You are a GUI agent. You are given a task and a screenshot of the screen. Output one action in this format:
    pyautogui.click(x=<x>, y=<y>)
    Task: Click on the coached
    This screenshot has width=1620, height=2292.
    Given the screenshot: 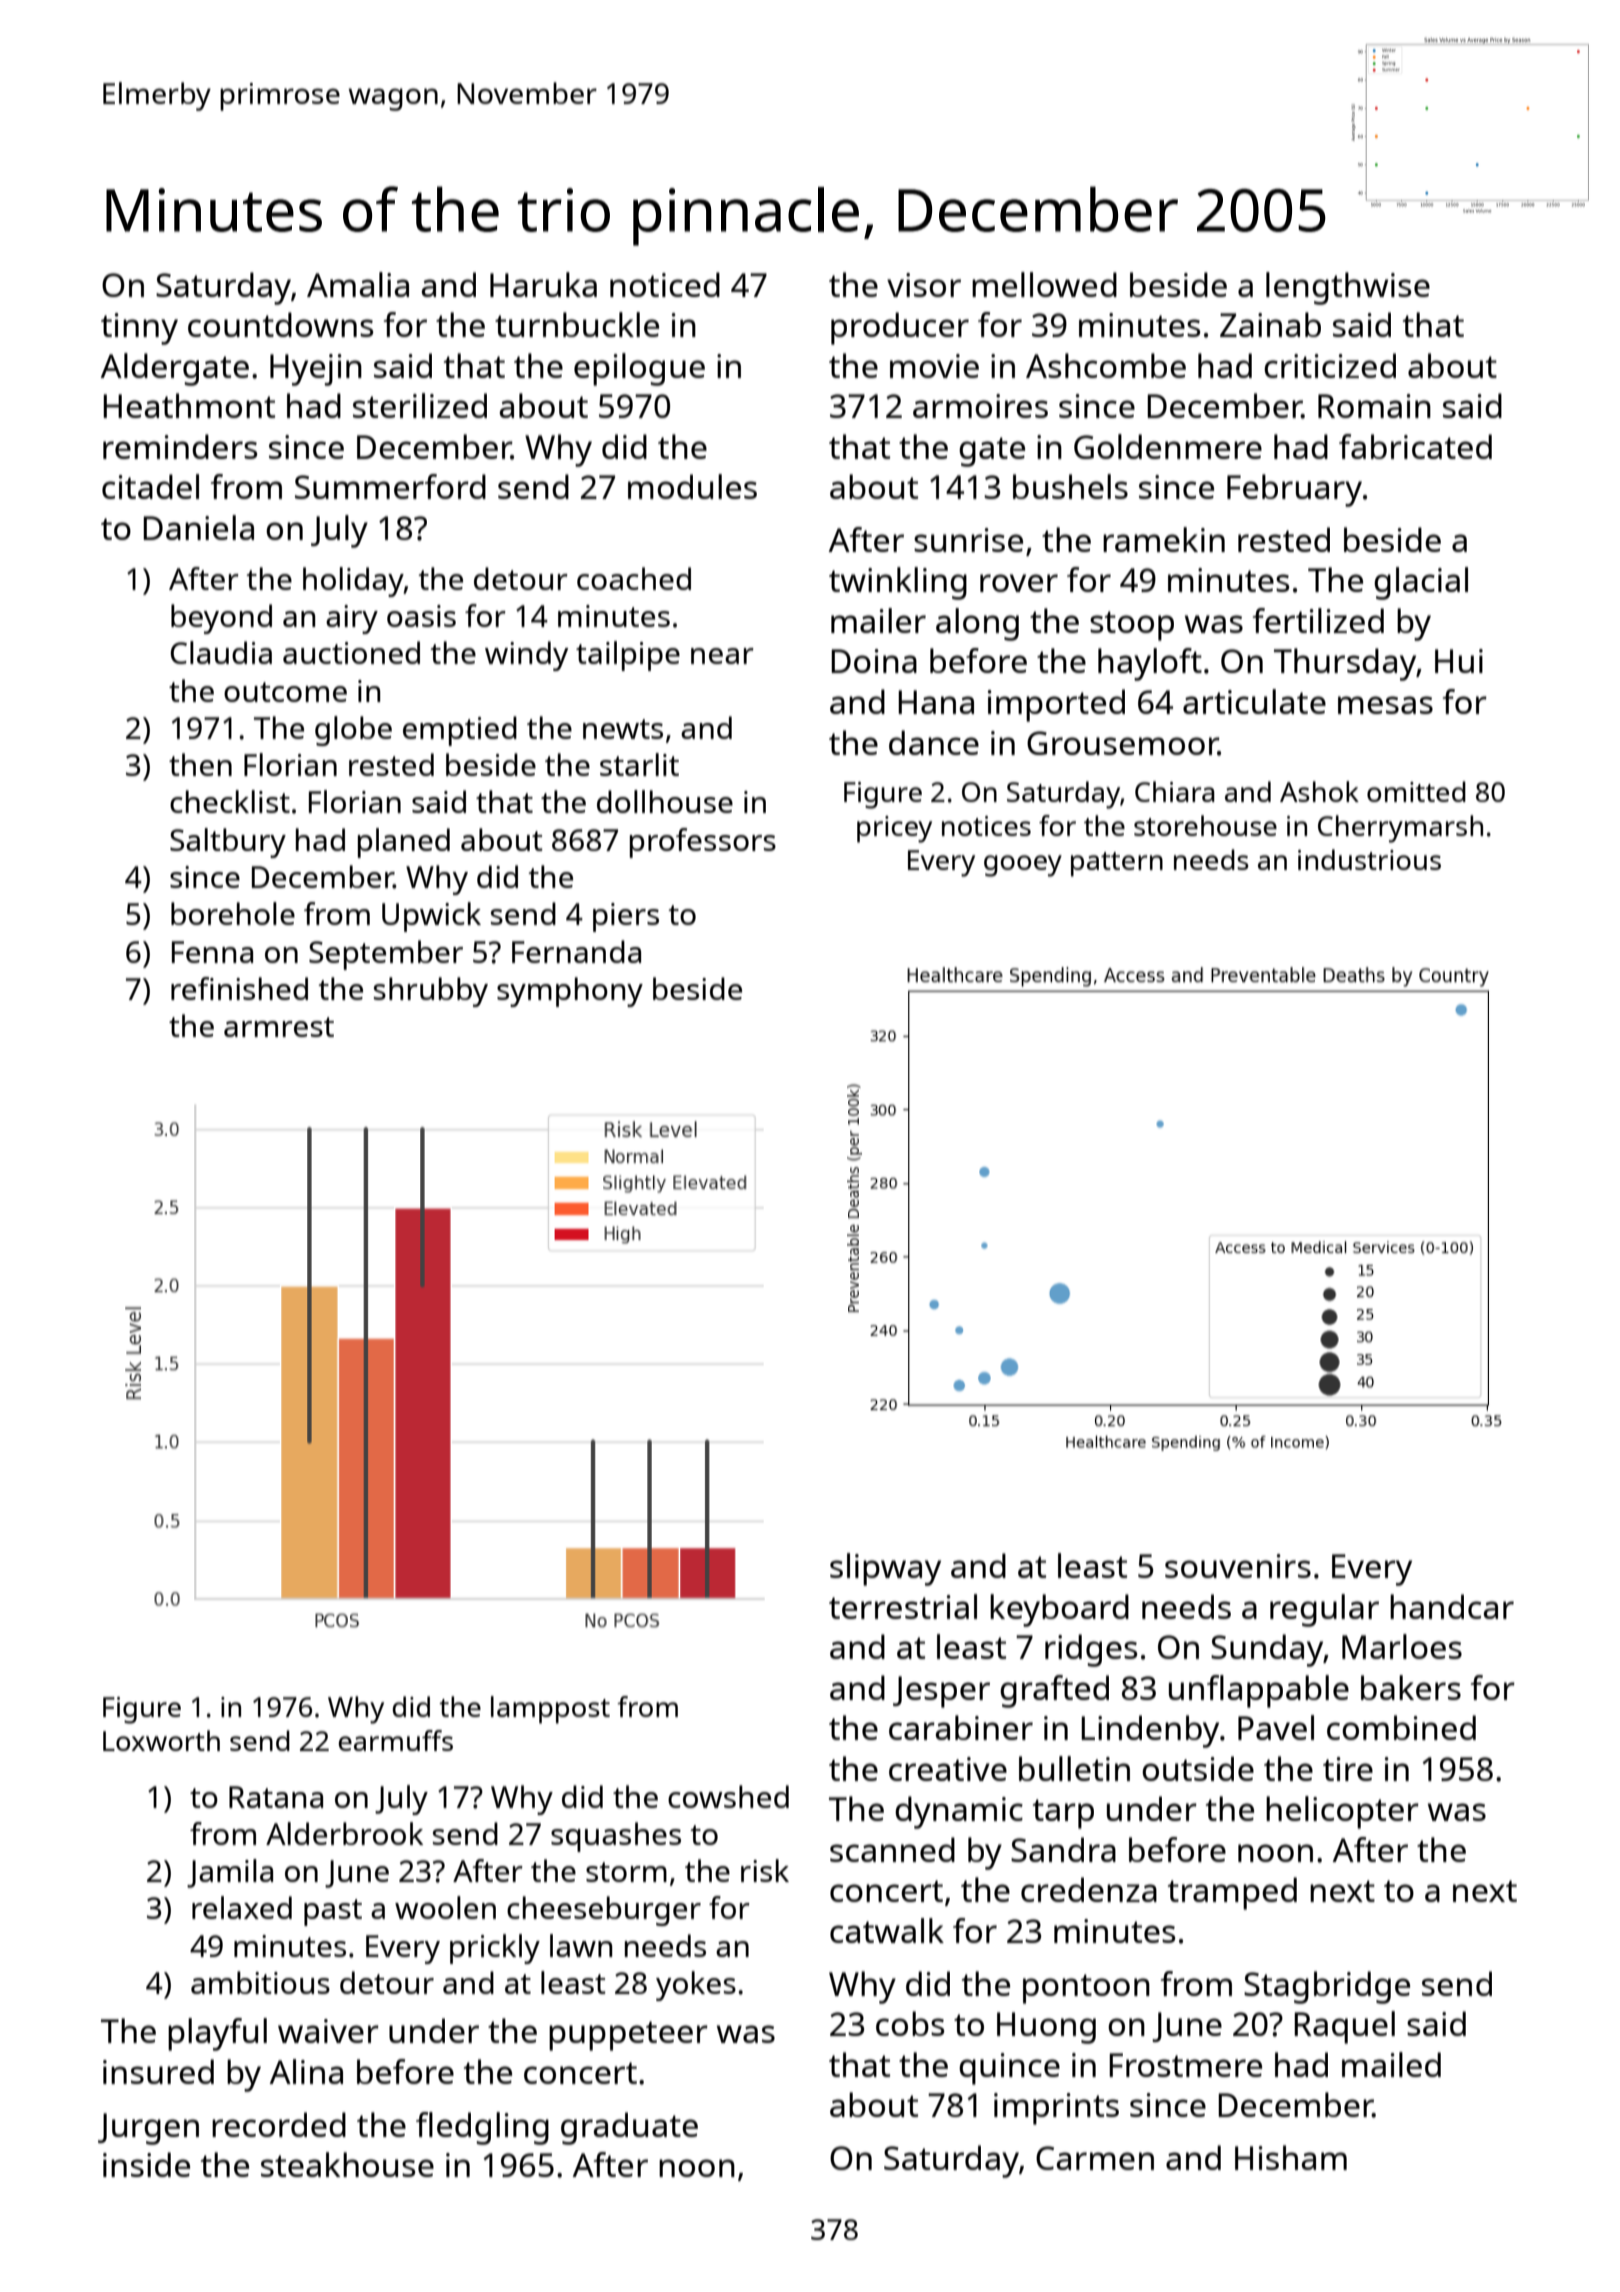 What is the action you would take?
    pyautogui.click(x=634, y=578)
